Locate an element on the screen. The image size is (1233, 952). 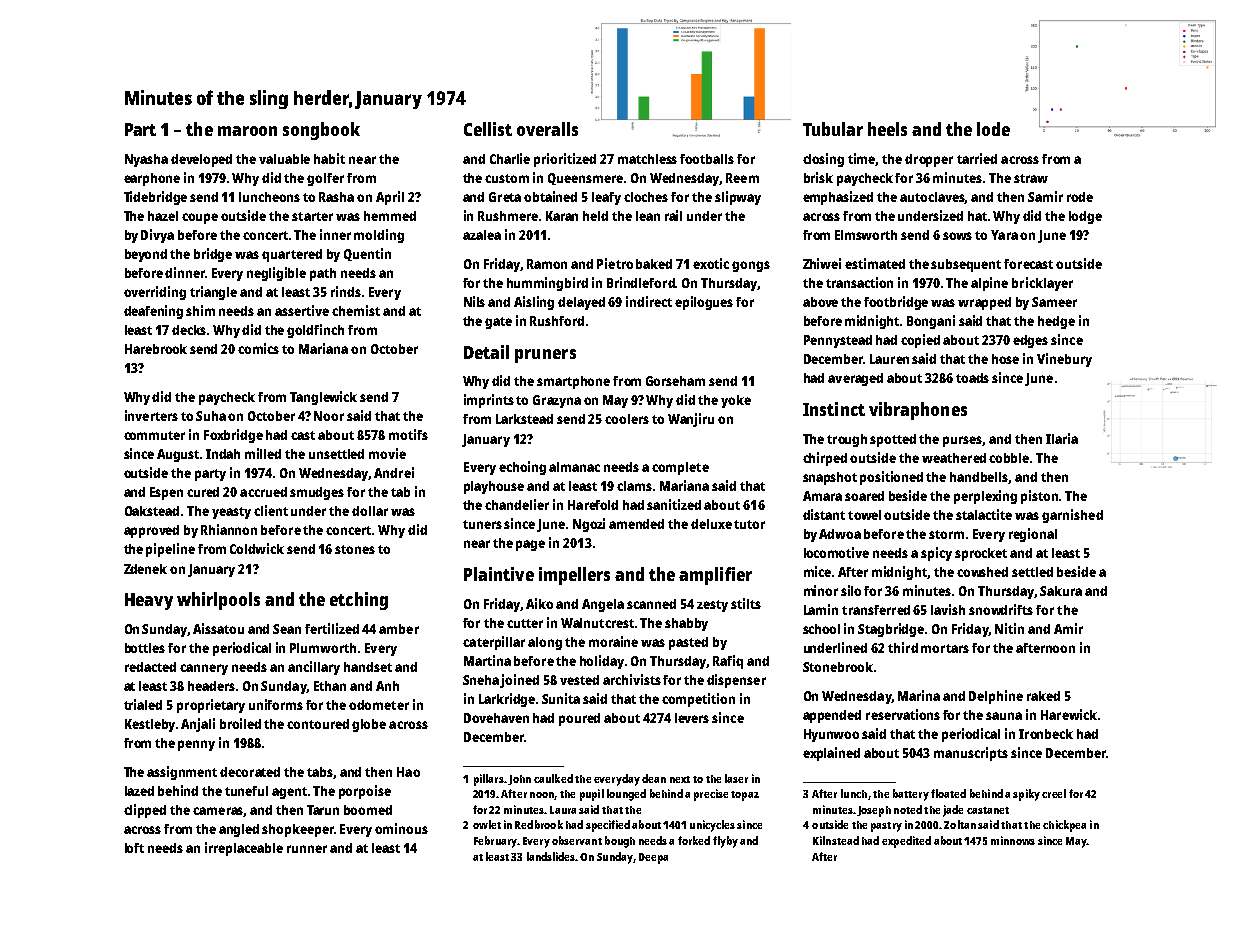
spicy is located at coordinates (936, 554).
